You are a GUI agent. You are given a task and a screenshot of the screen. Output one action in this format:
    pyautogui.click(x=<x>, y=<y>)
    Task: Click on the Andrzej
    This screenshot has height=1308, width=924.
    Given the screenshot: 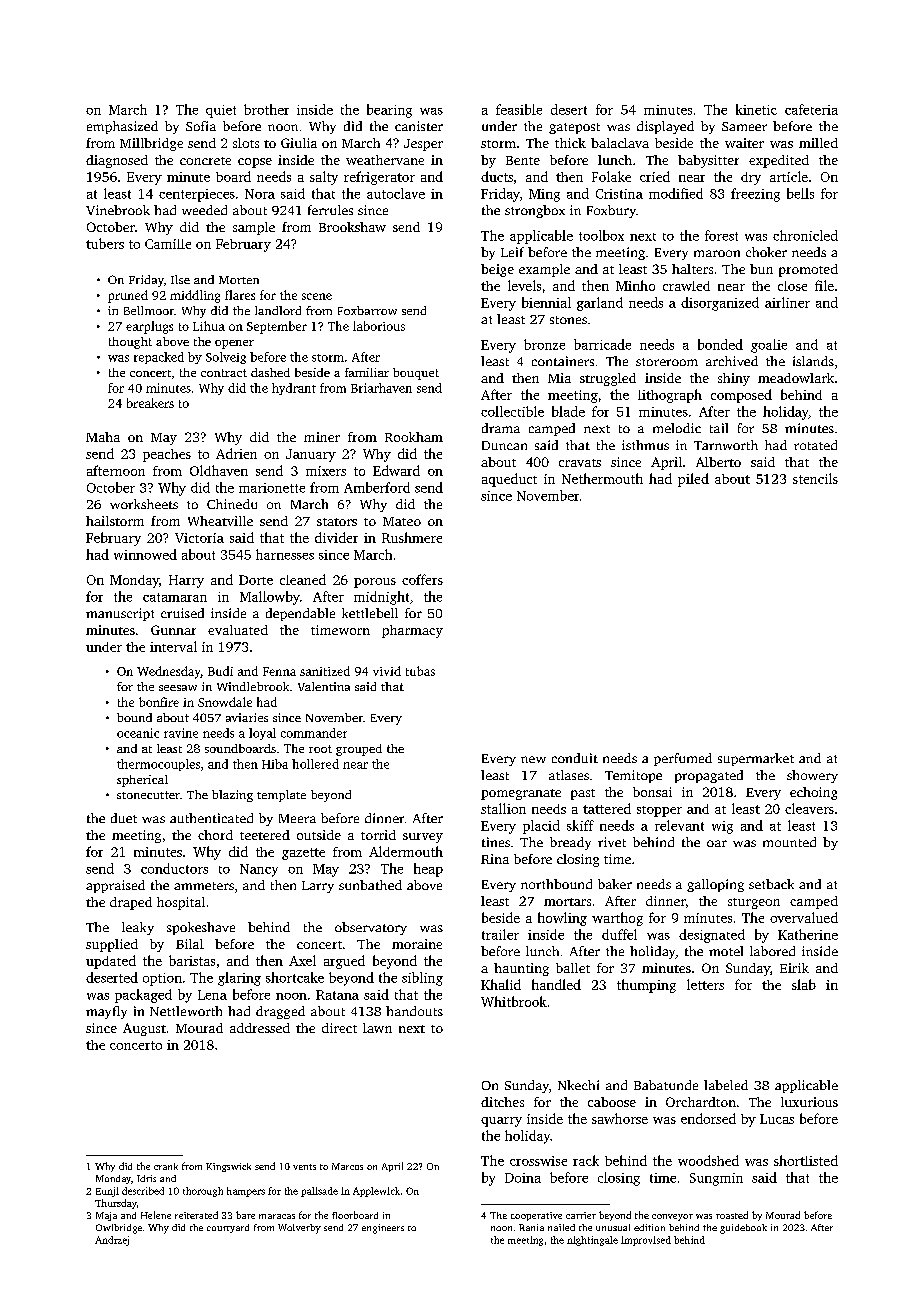 What is the action you would take?
    pyautogui.click(x=112, y=1241)
